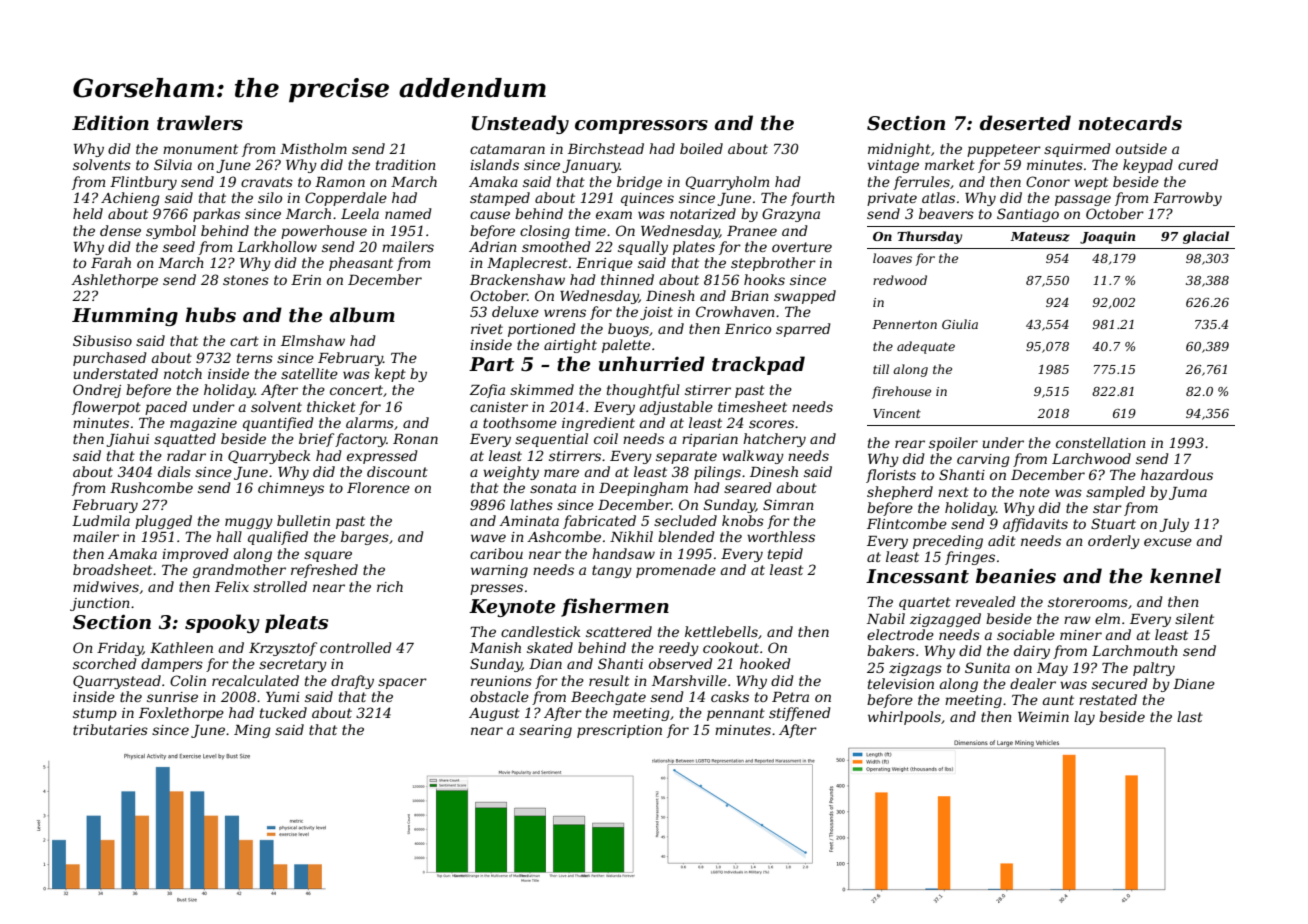 The width and height of the page is (1308, 924). What do you see at coordinates (239, 571) in the page?
I see `grandmother` at bounding box center [239, 571].
